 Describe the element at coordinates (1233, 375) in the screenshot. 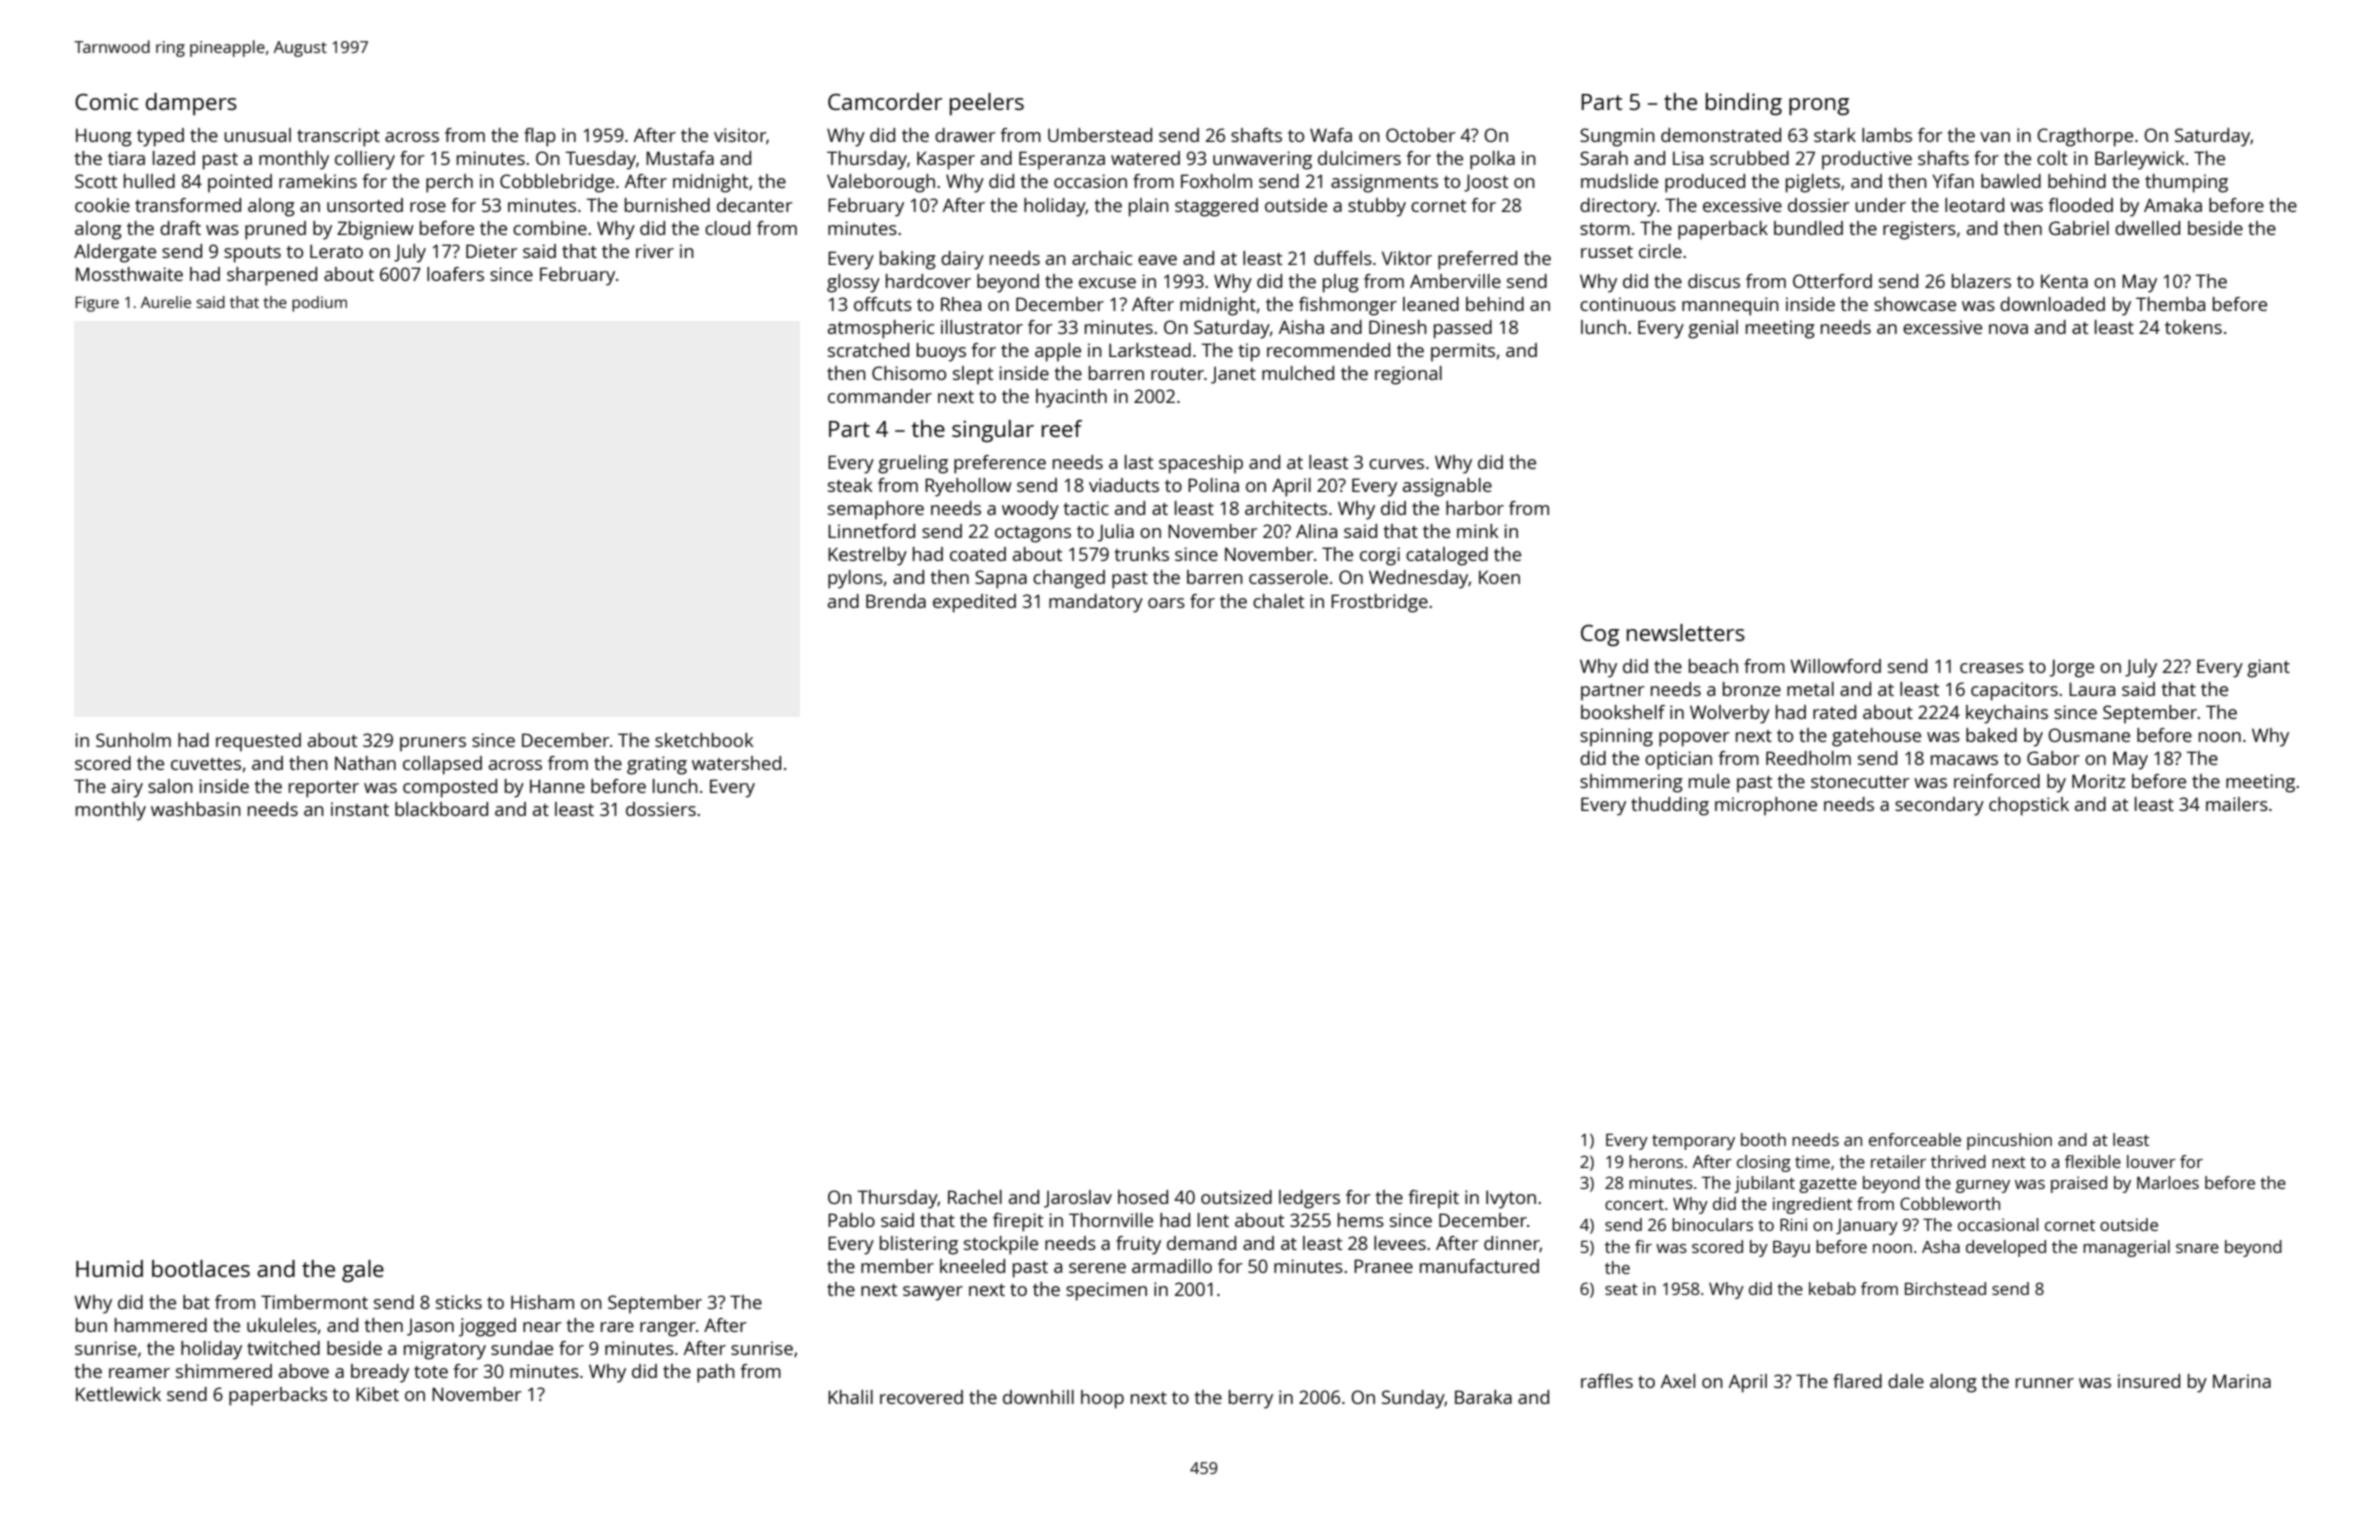

I see `Janet` at that location.
